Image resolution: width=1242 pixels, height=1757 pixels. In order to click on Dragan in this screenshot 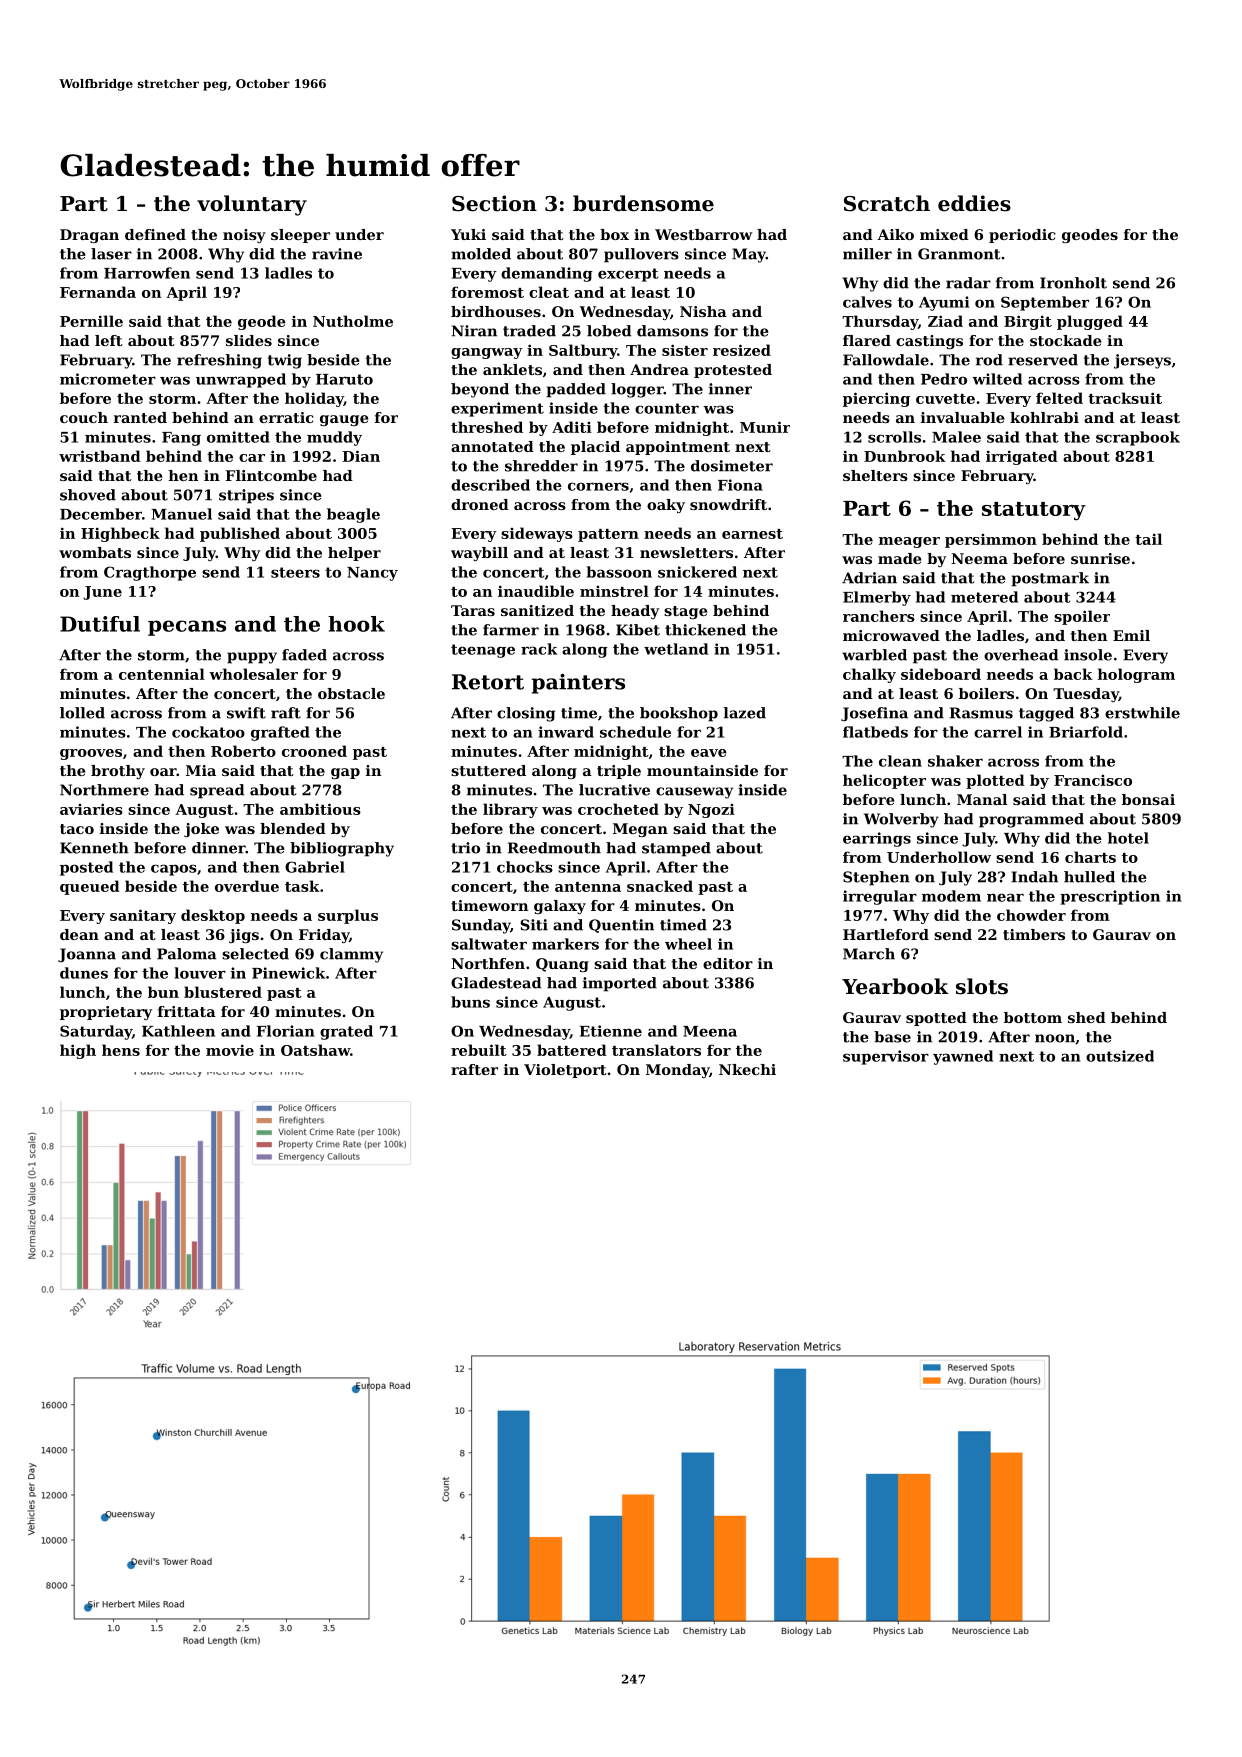, I will do `click(89, 236)`.
